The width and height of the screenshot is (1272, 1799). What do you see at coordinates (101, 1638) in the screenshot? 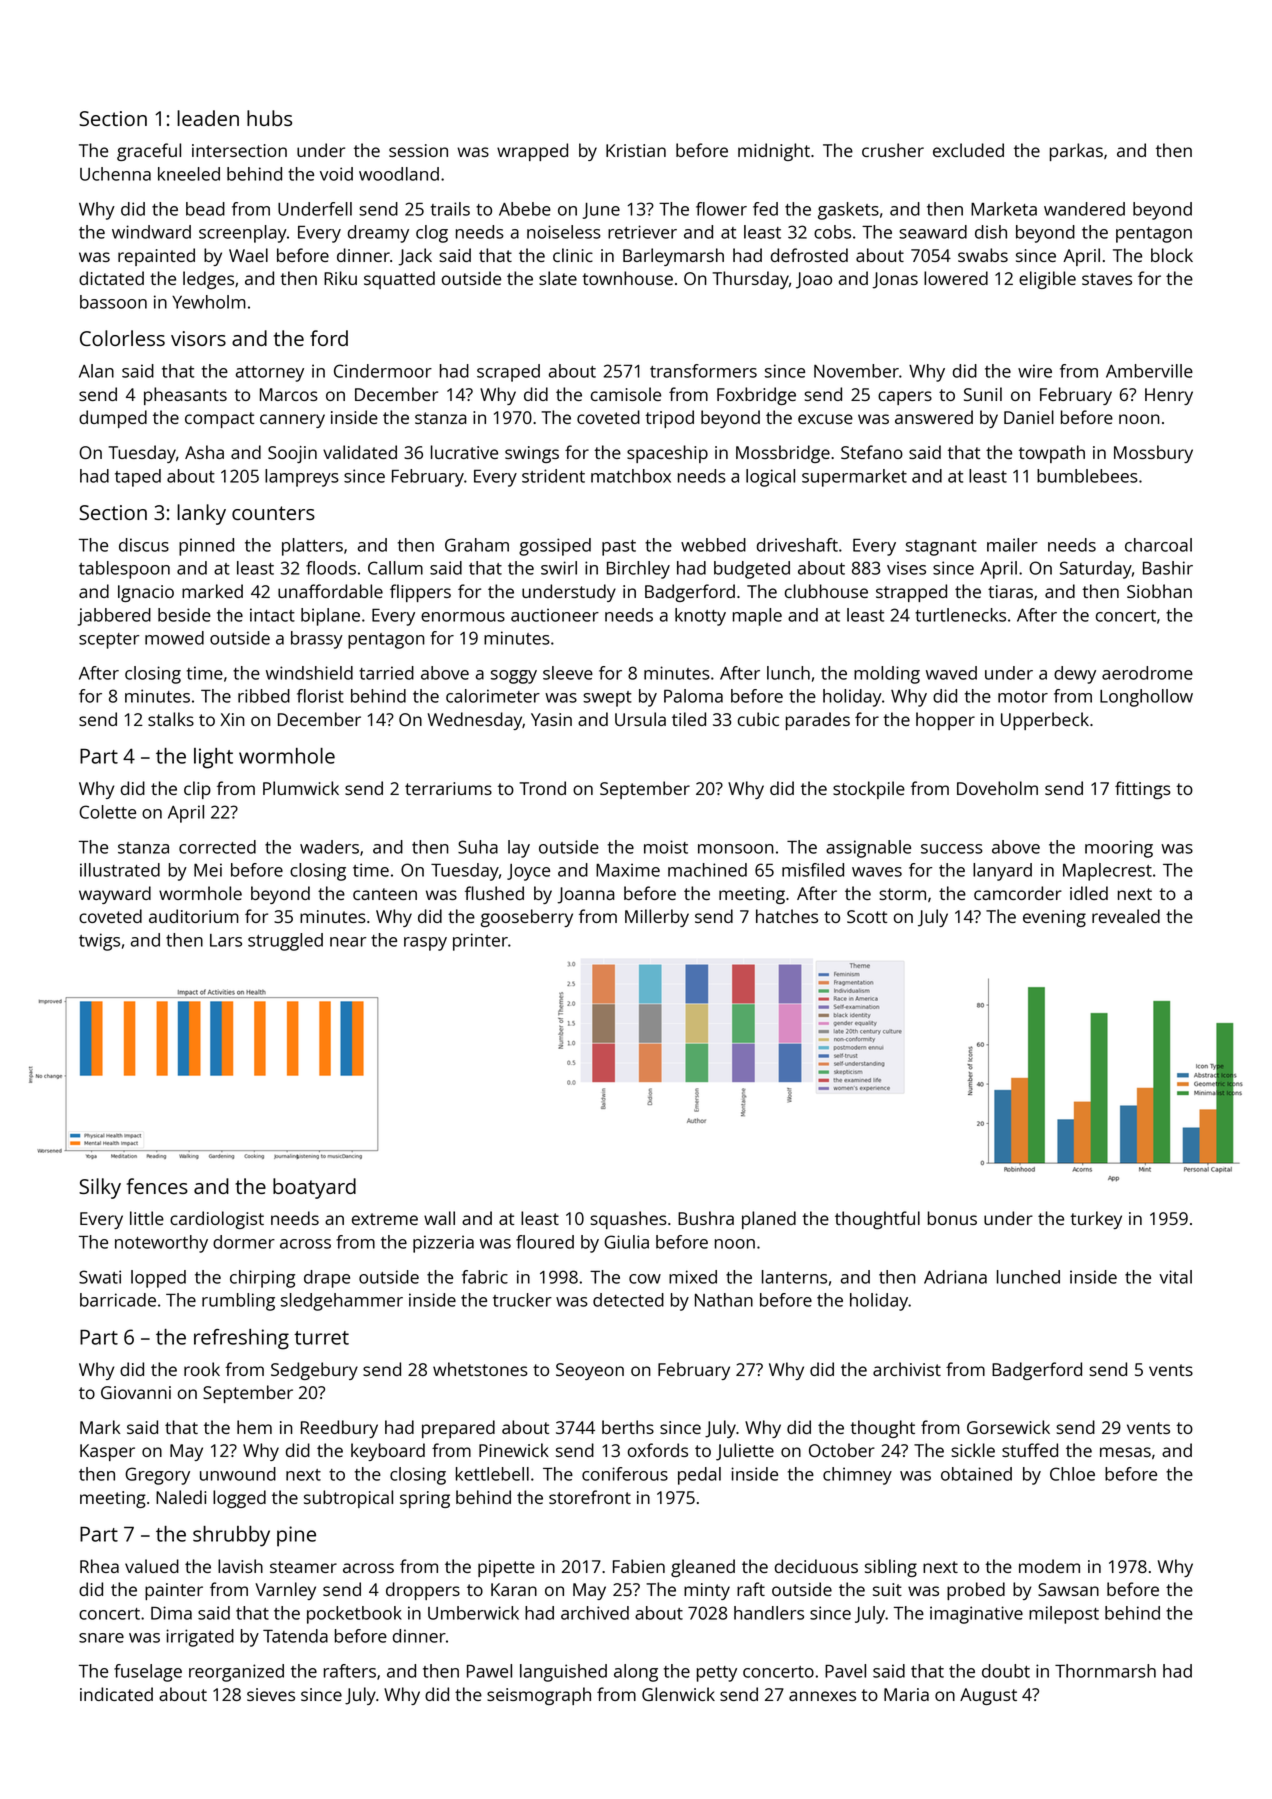
I see `snare` at bounding box center [101, 1638].
